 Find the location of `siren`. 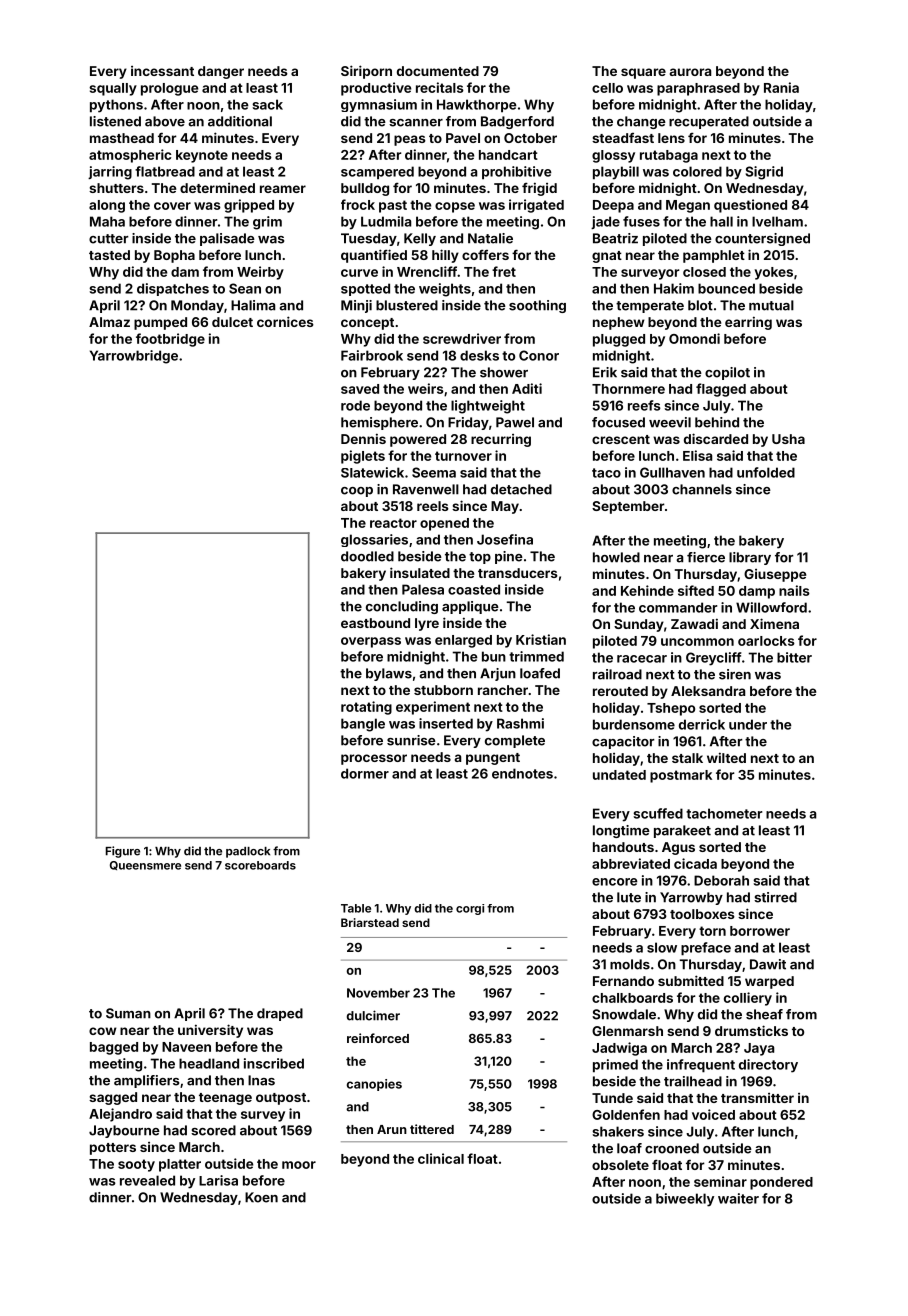

siren is located at coordinates (735, 674).
